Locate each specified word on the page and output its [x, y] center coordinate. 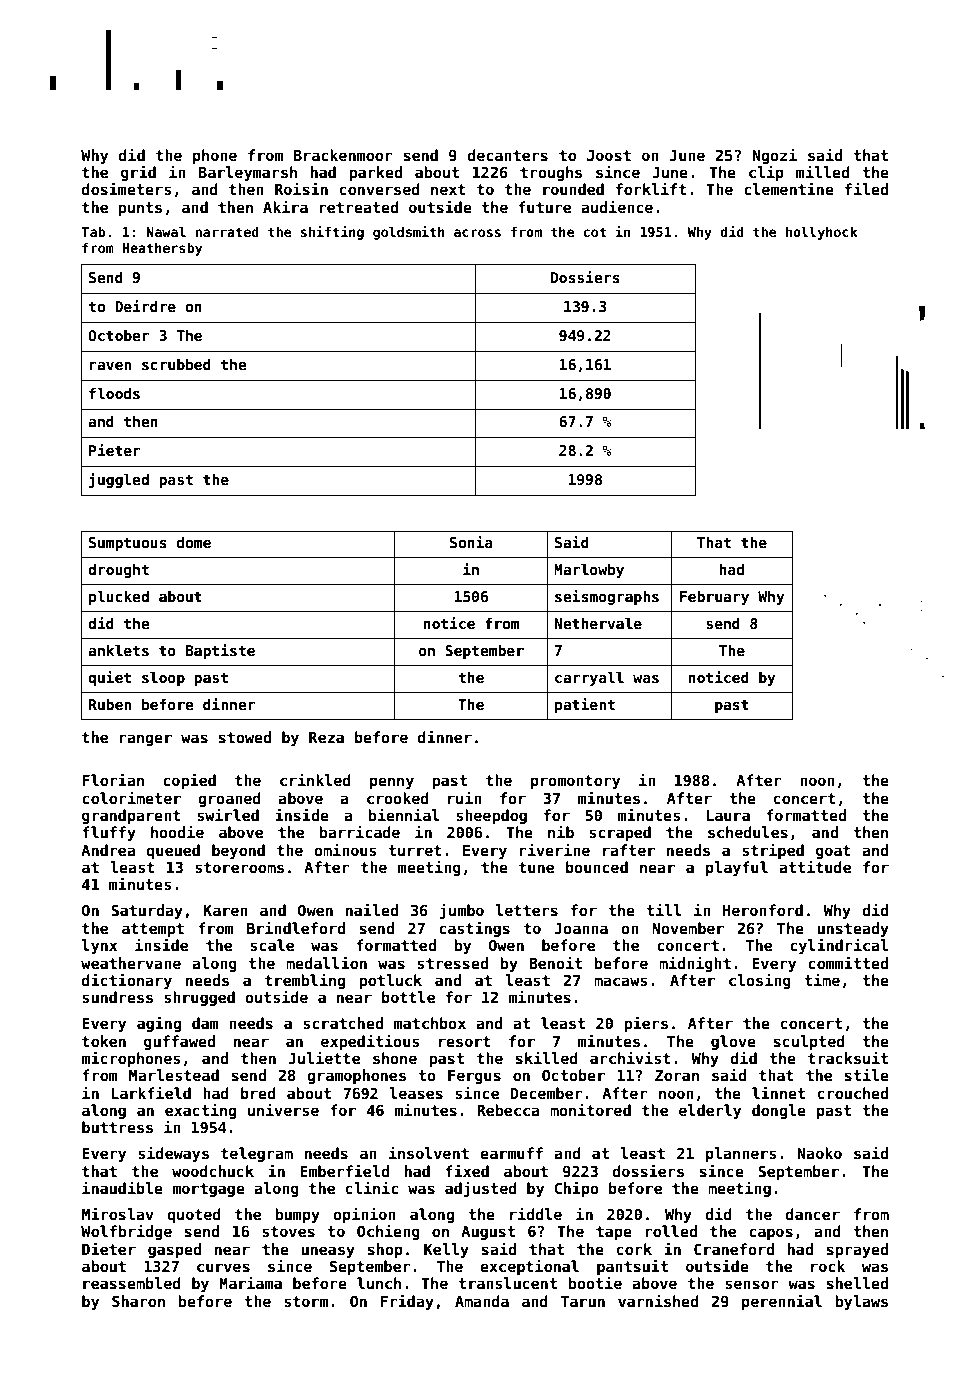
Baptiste [220, 651]
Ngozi [775, 156]
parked [375, 173]
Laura [728, 815]
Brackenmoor [343, 155]
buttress [117, 1127]
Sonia [471, 542]
